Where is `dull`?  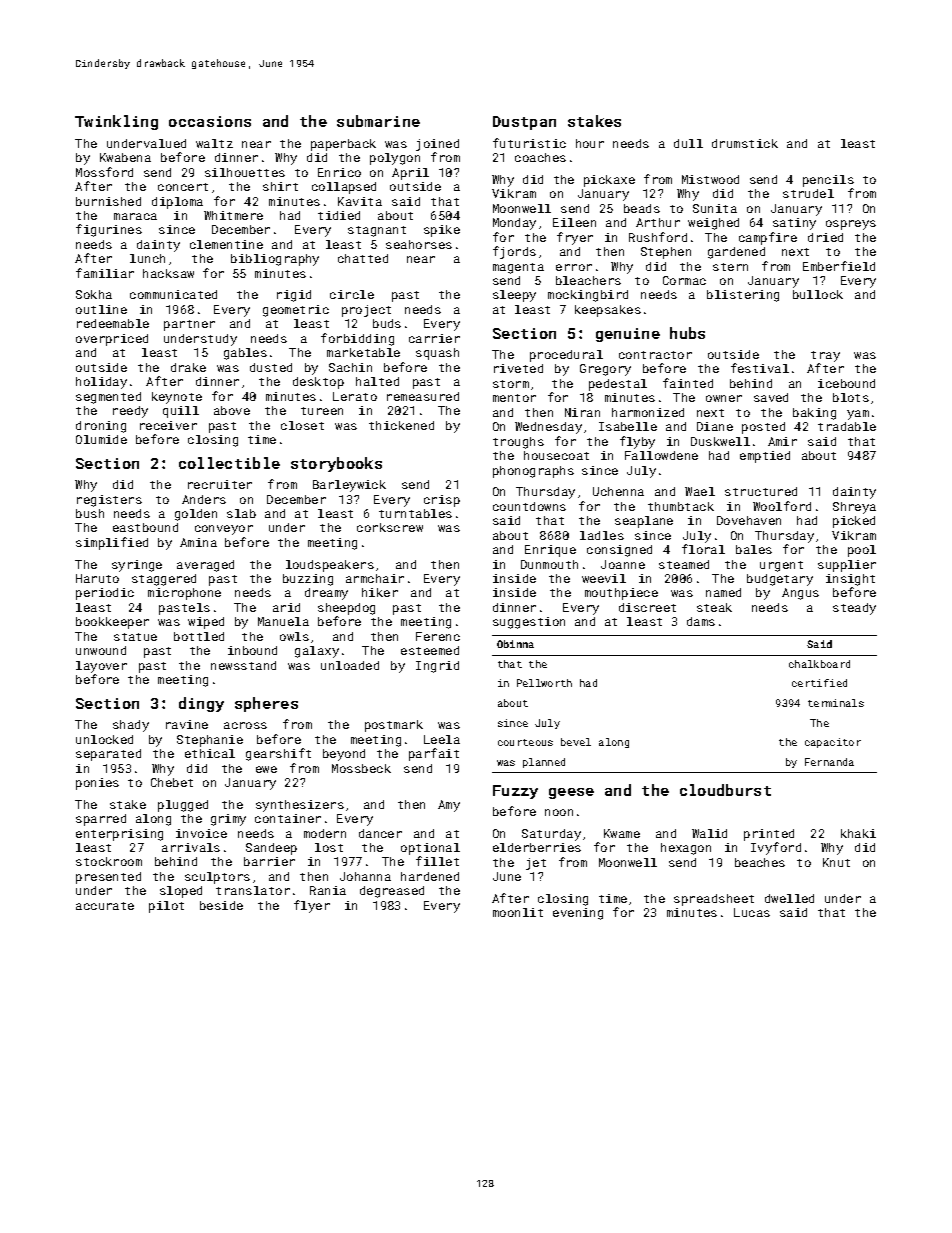
dull is located at coordinates (688, 143).
